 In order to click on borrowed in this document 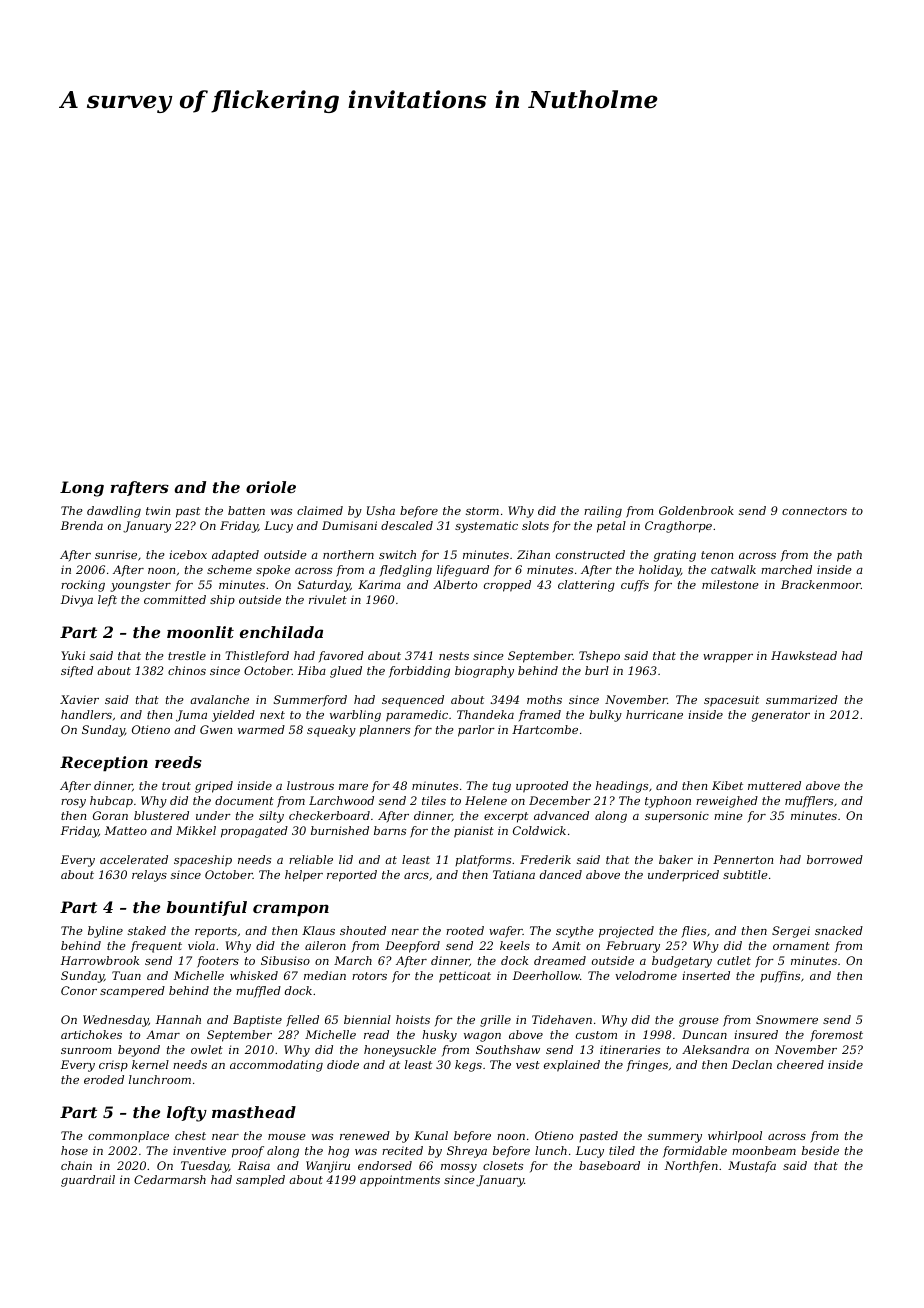, I will do `click(835, 859)`.
